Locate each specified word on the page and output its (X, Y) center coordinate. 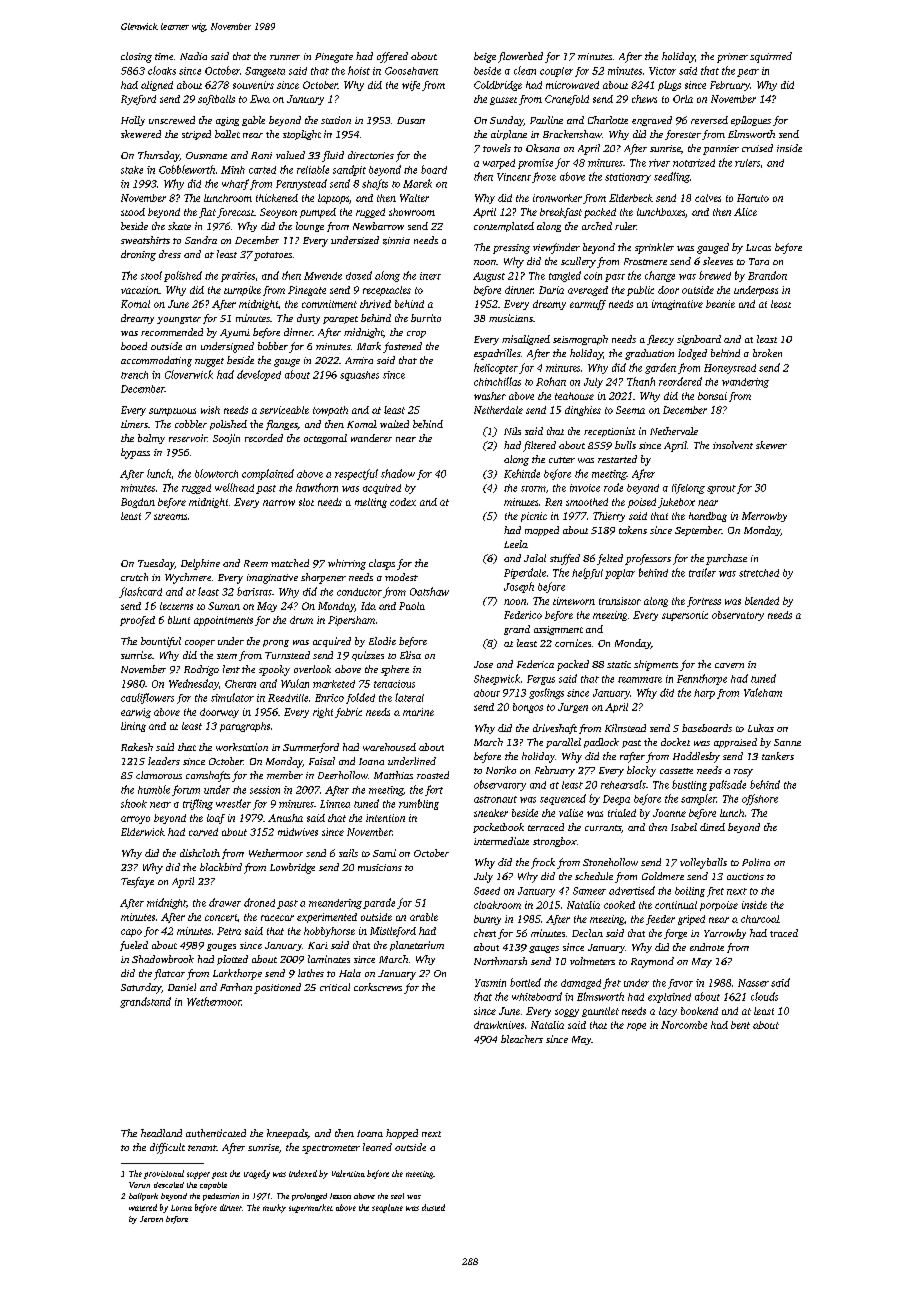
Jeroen (151, 1219)
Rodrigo (201, 670)
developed (259, 375)
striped (196, 135)
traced (784, 933)
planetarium (417, 946)
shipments (656, 665)
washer (490, 396)
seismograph (580, 340)
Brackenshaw (572, 134)
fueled (134, 946)
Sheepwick (497, 679)
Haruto (753, 198)
